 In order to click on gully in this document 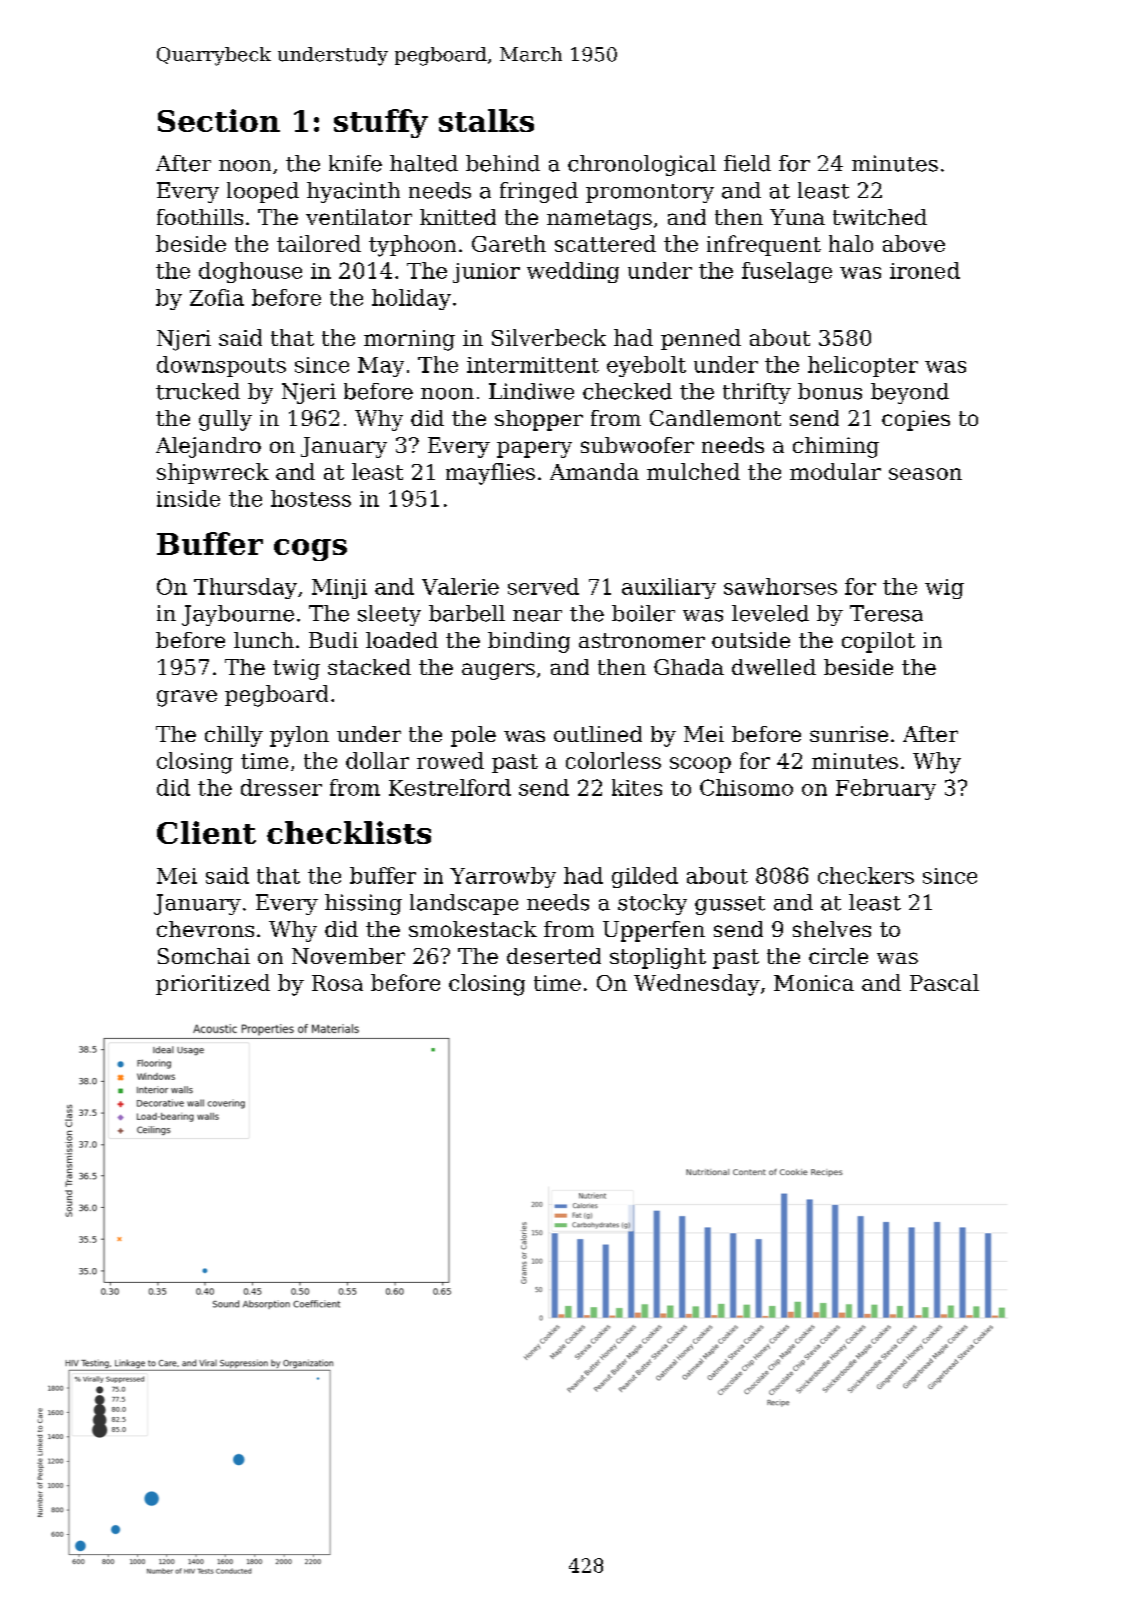, I will do `click(225, 420)`.
